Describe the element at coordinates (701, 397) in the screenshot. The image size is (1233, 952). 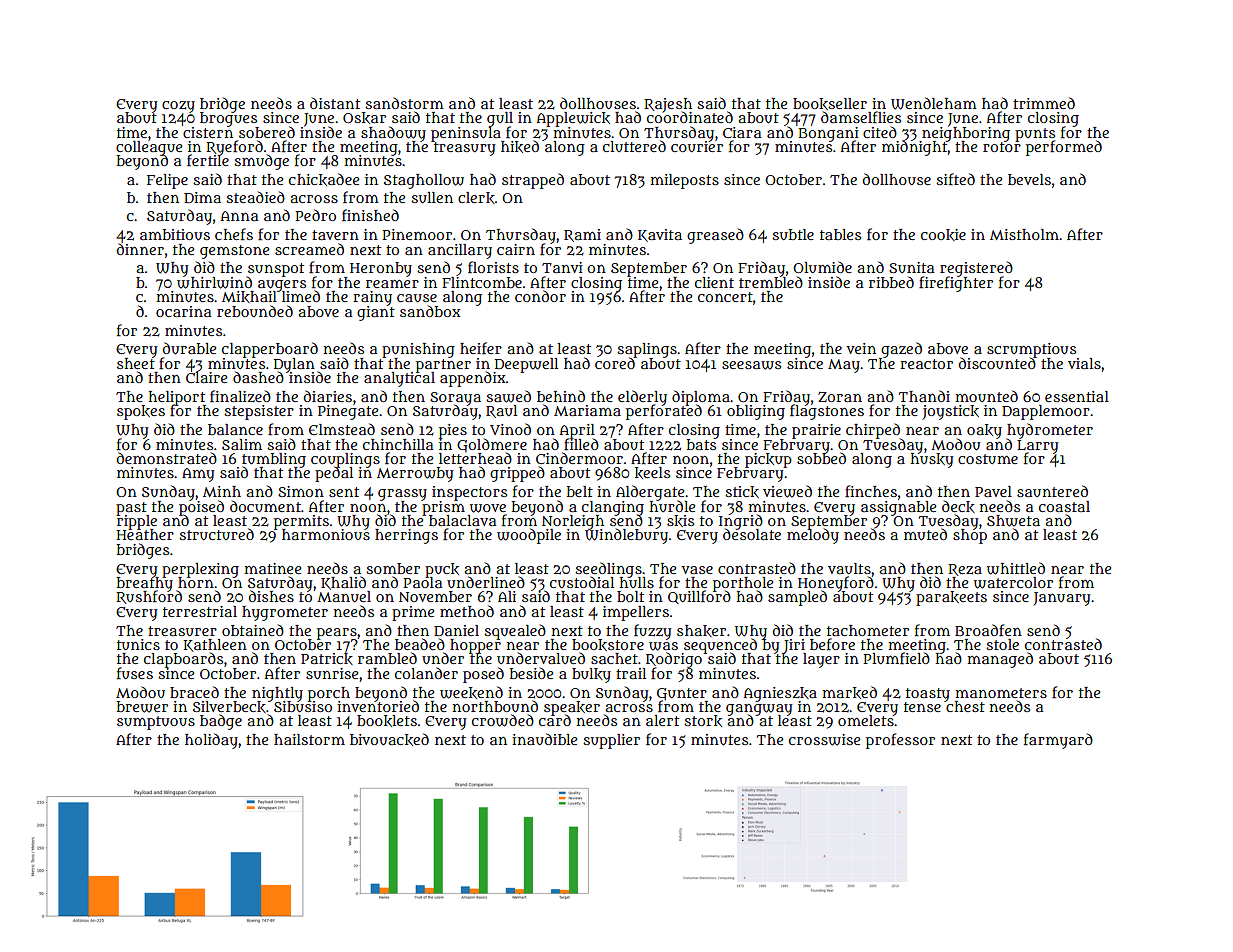
I see `diploma` at that location.
